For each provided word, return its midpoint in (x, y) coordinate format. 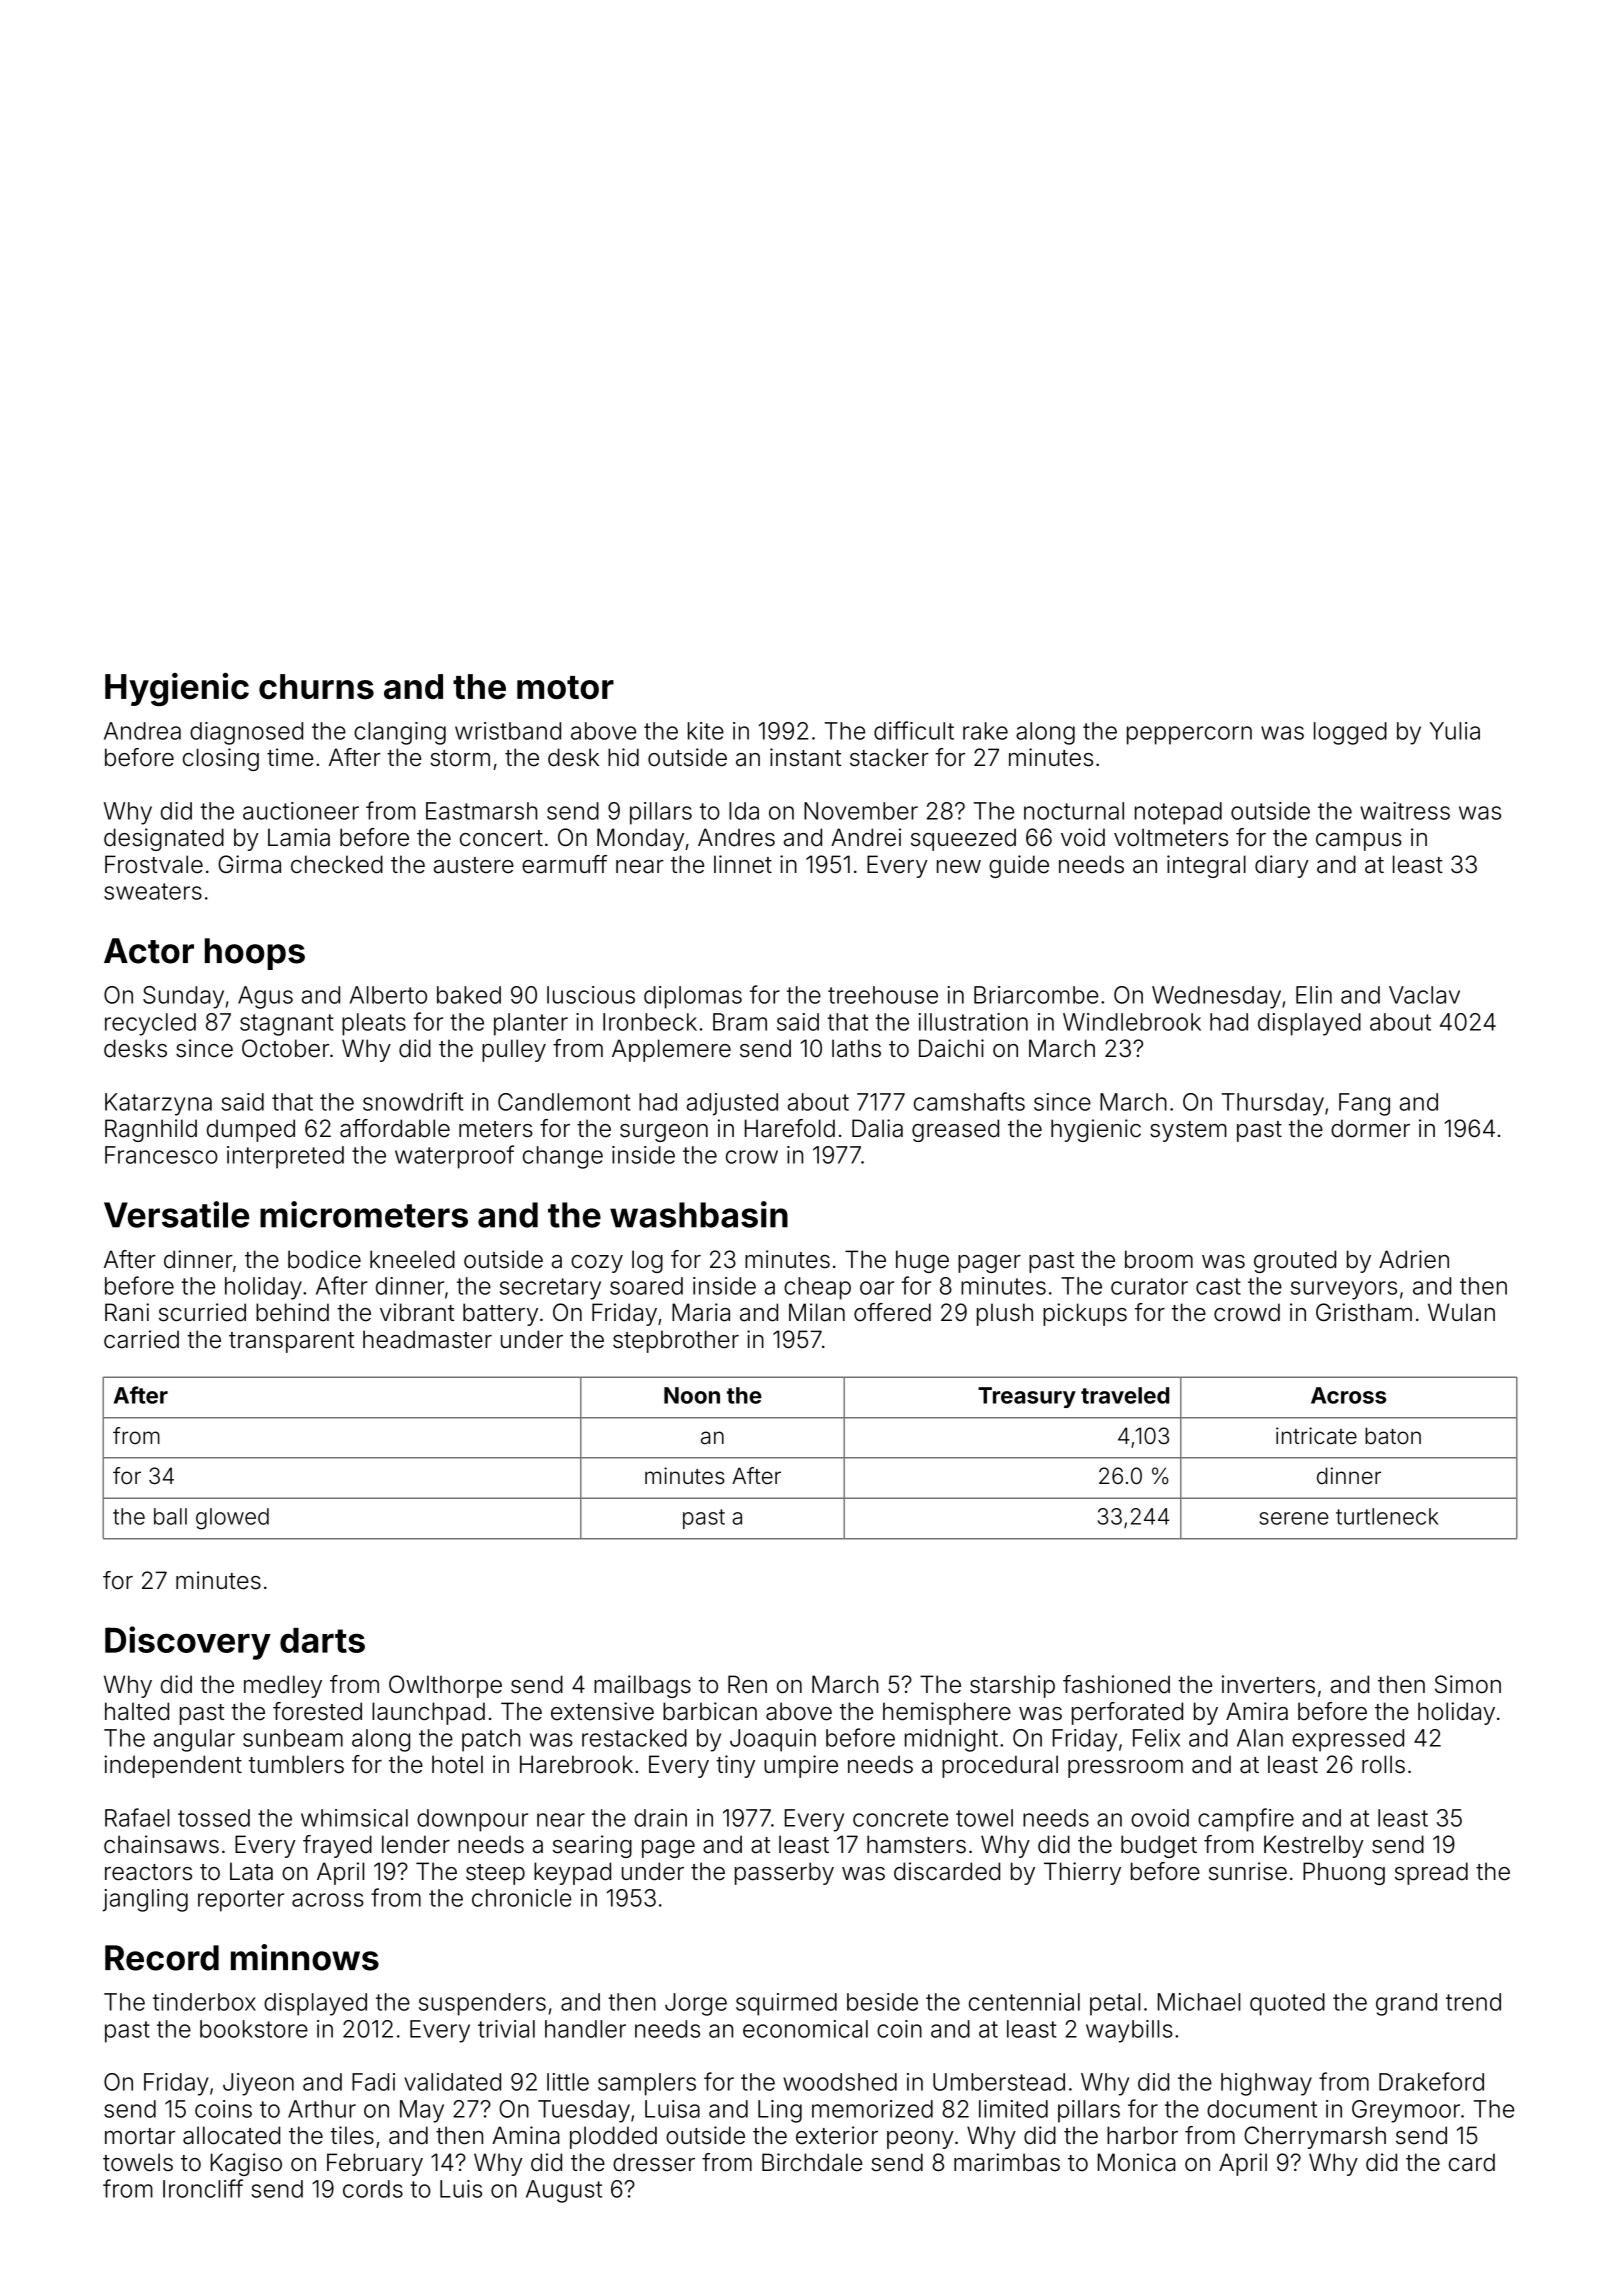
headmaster (427, 1339)
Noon (692, 1395)
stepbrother (676, 1341)
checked (337, 864)
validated (452, 2082)
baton (1393, 1436)
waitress (1405, 811)
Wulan (1461, 1312)
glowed (232, 1519)
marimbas (1007, 2162)
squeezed (963, 839)
